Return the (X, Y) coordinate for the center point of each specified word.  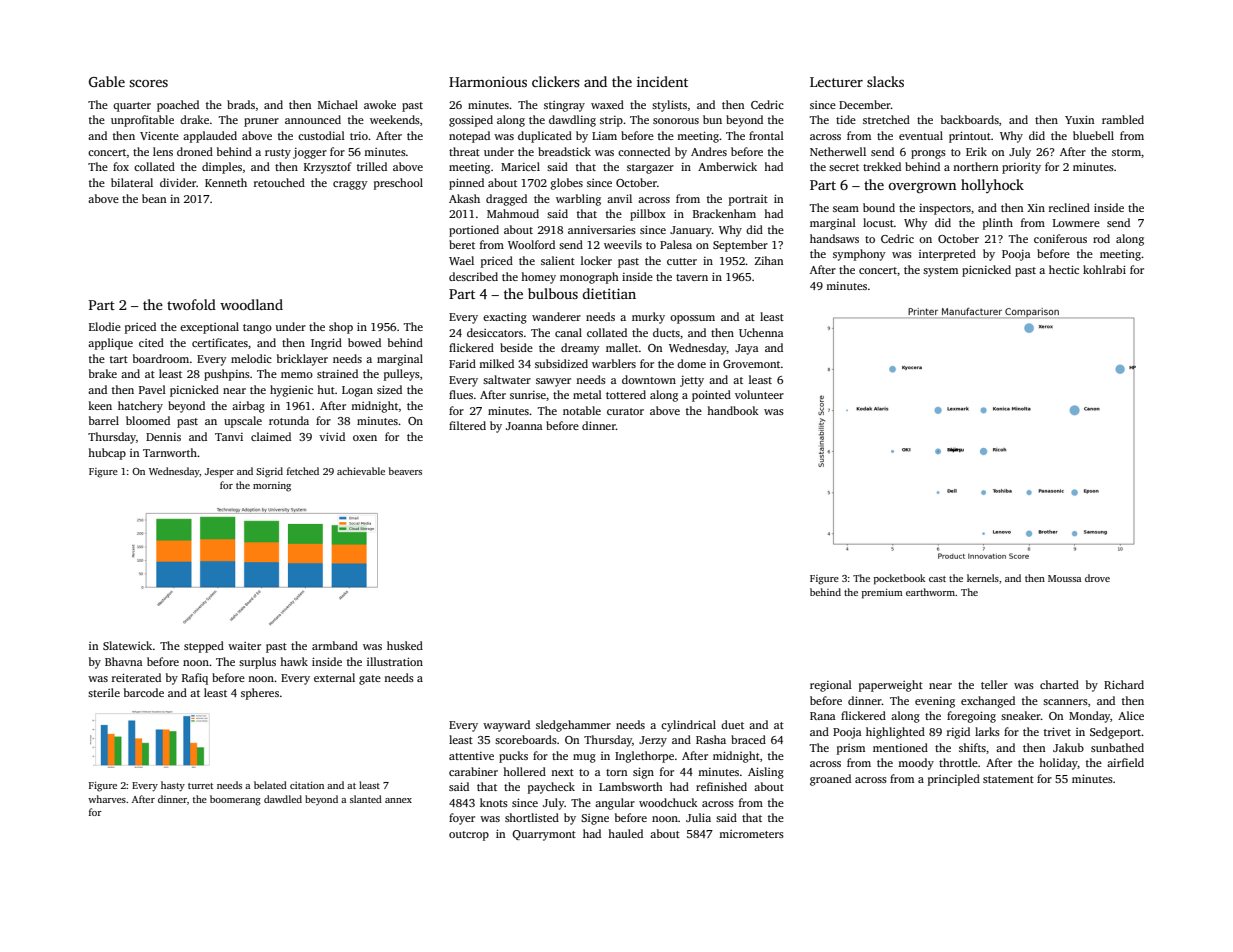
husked (405, 645)
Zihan (769, 260)
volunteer (759, 394)
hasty (173, 786)
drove (1097, 578)
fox (121, 166)
